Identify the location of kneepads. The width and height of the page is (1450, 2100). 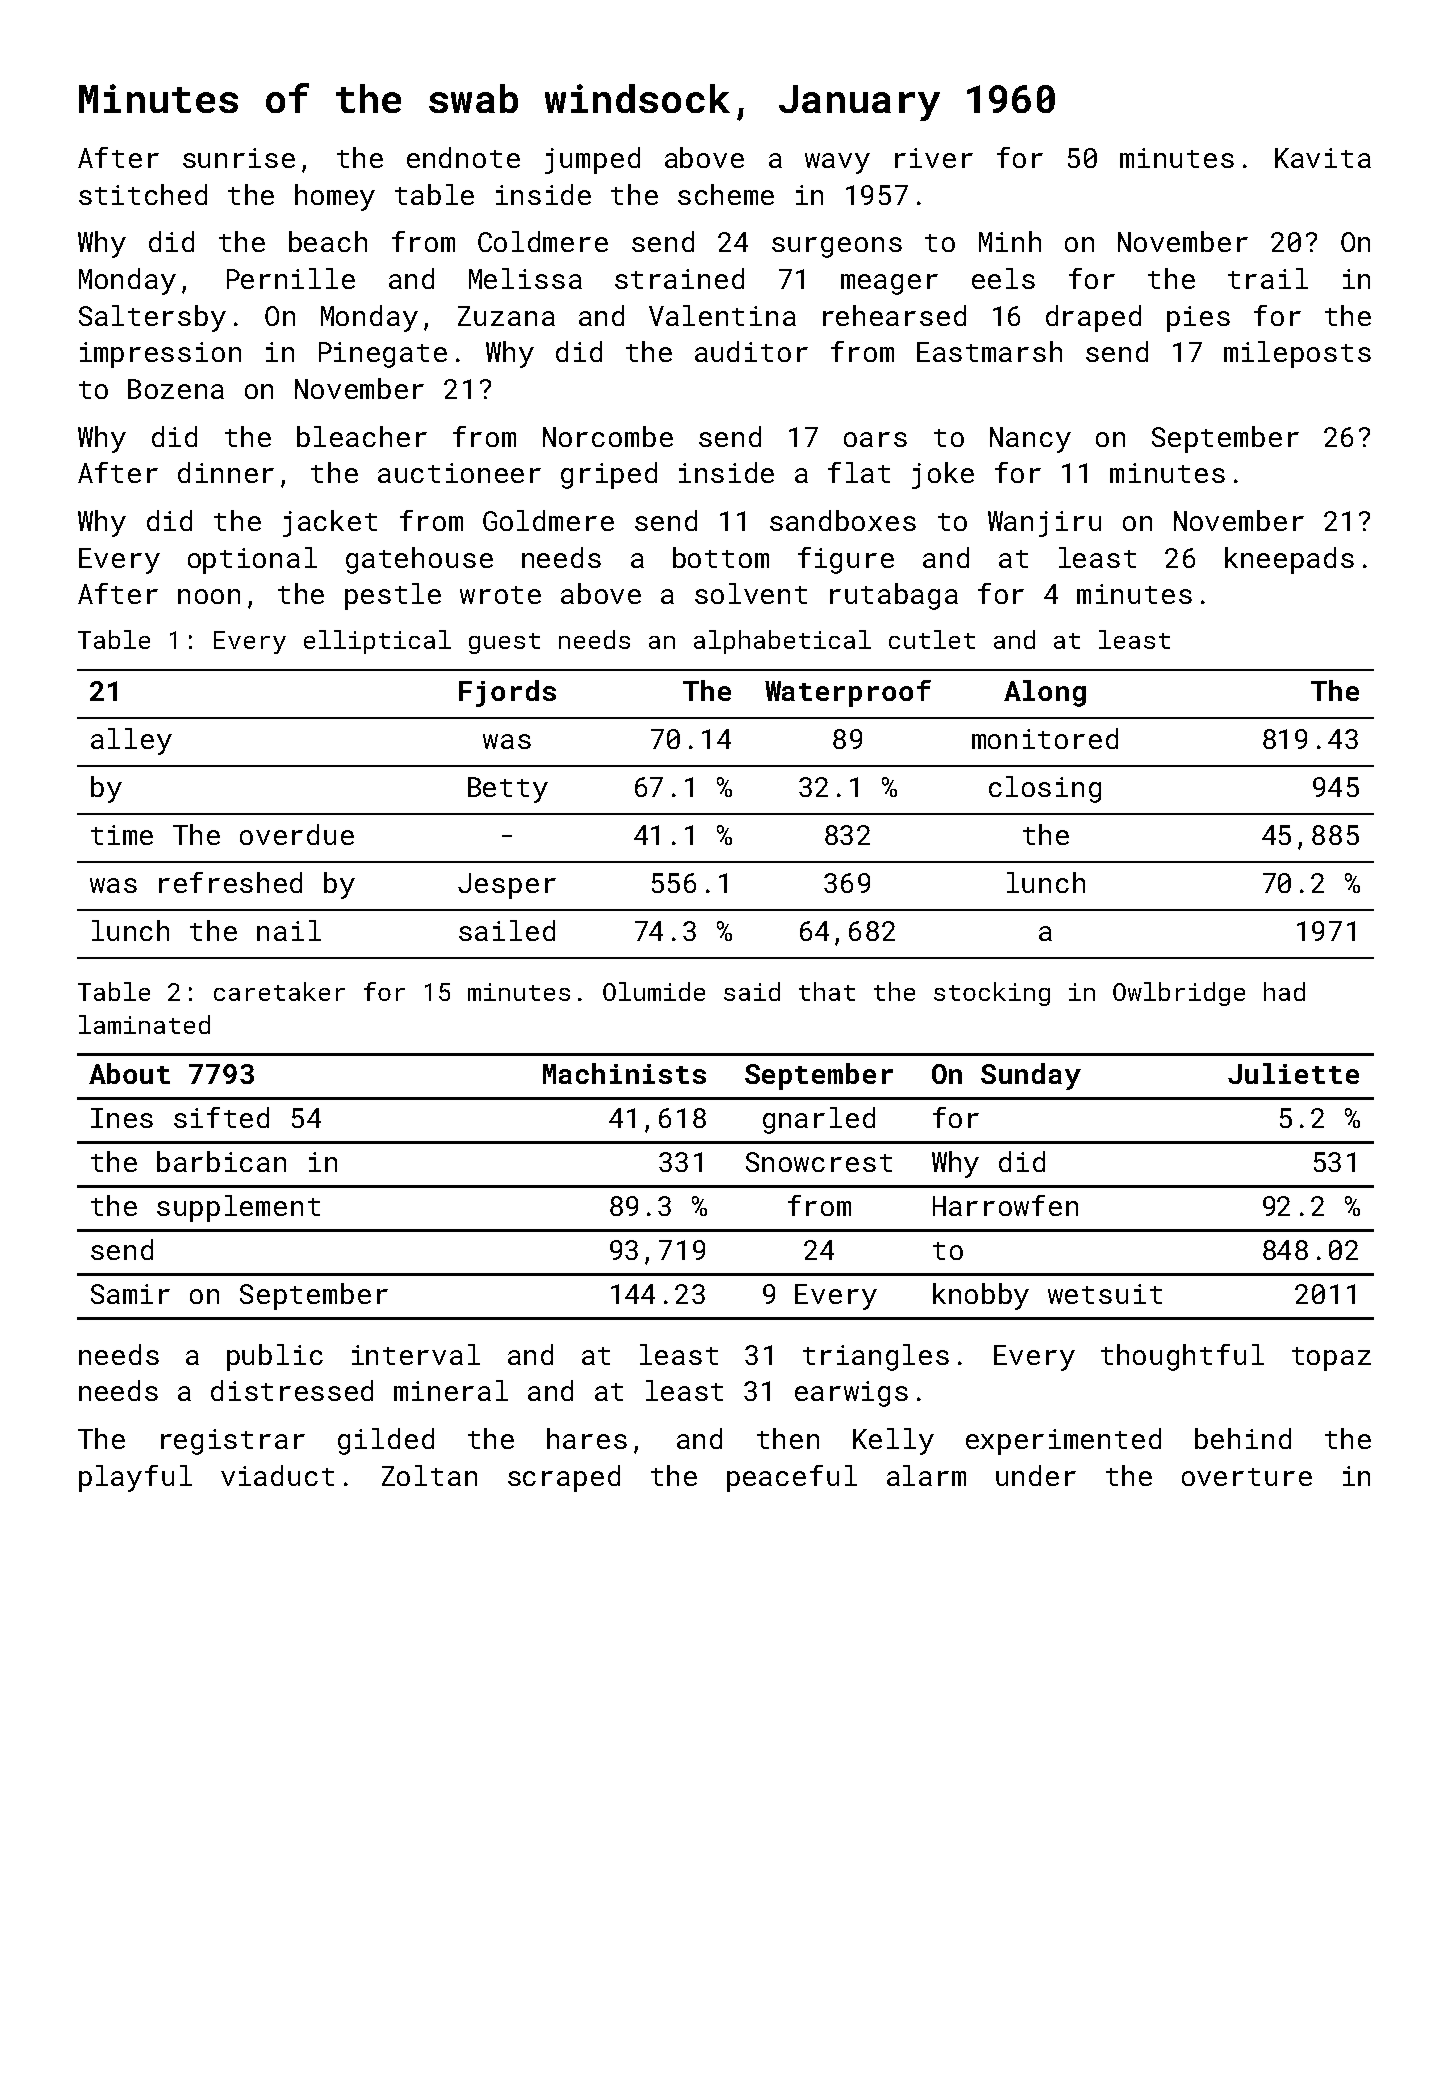
(1289, 560).
